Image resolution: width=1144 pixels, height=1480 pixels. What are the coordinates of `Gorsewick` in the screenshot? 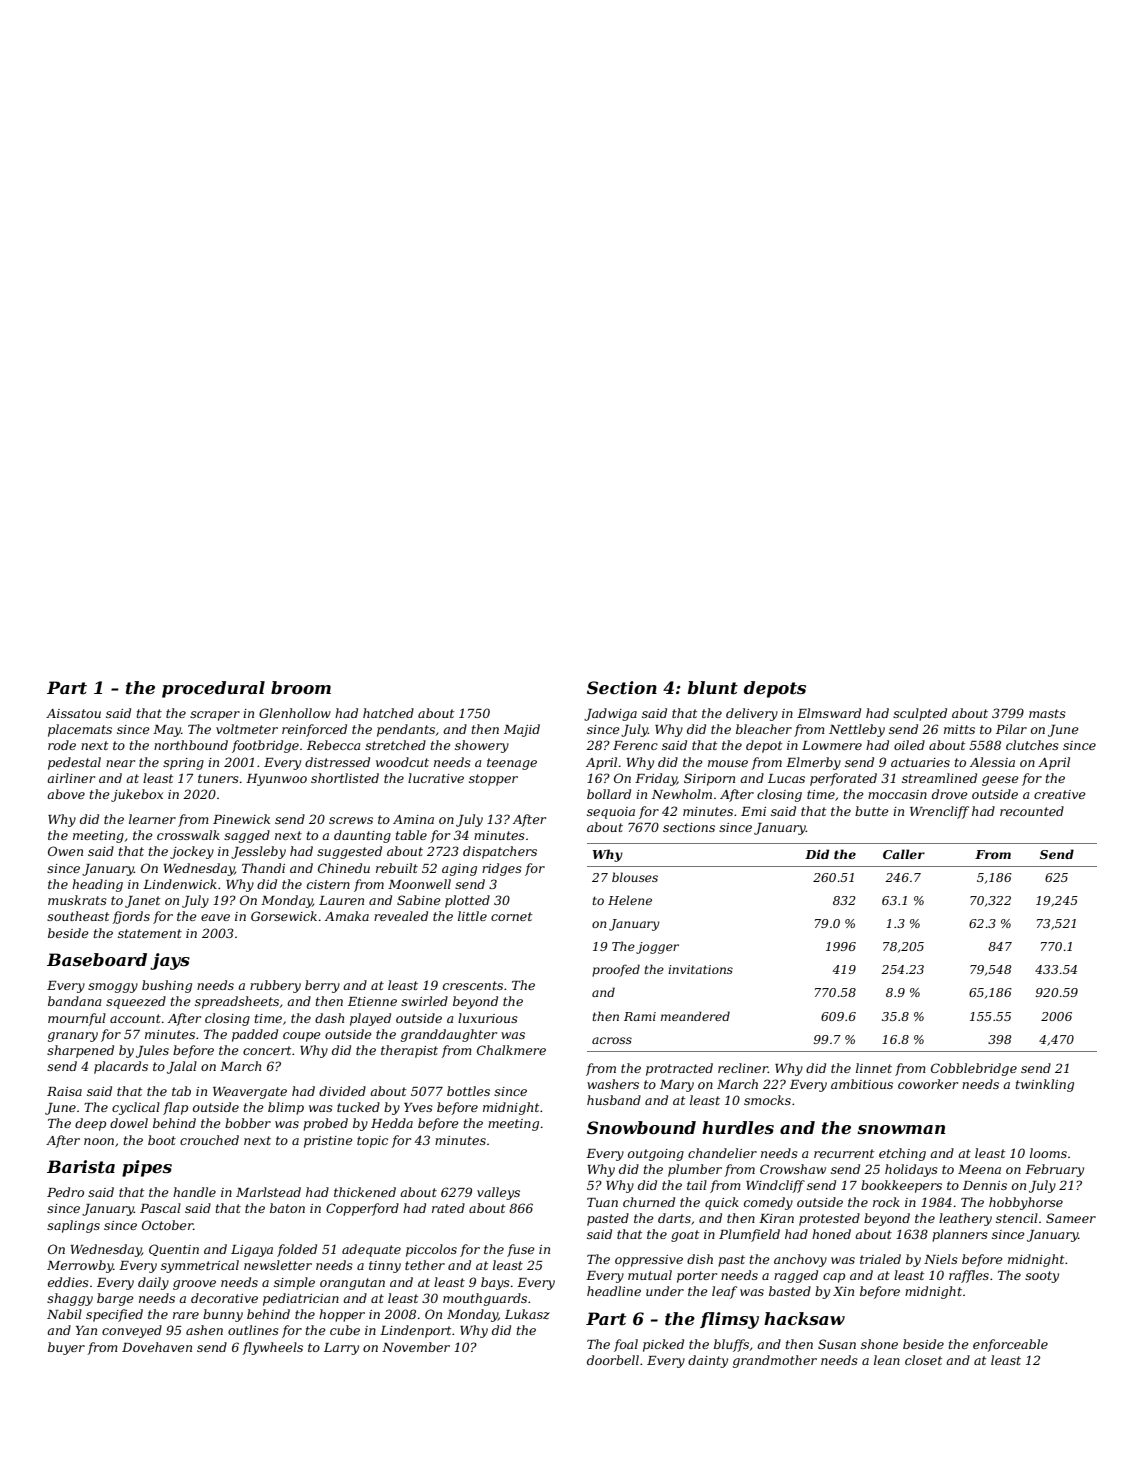 It's located at (284, 916).
